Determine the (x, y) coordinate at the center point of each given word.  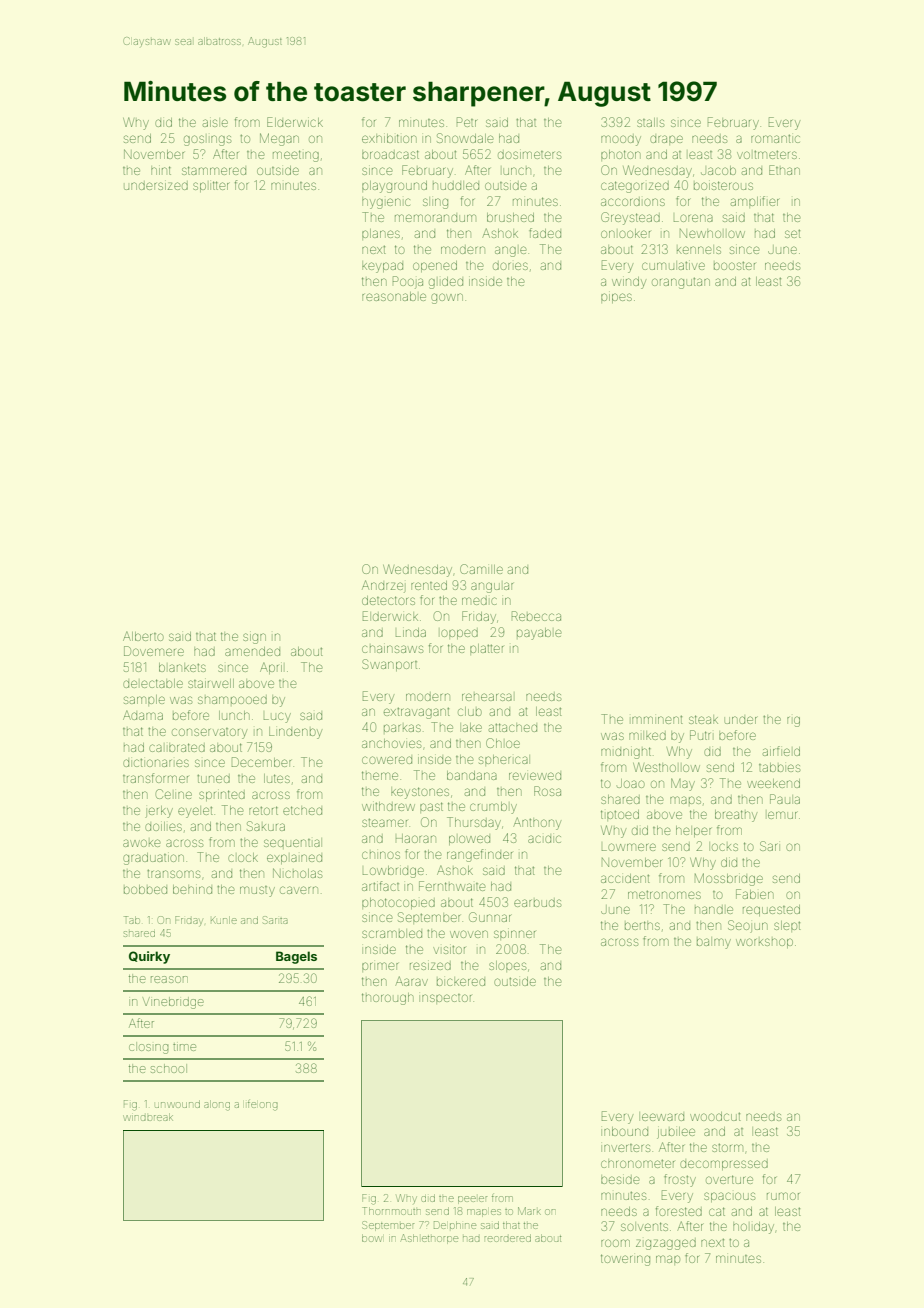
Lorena (693, 218)
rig (793, 722)
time (184, 1047)
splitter (211, 186)
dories (510, 266)
